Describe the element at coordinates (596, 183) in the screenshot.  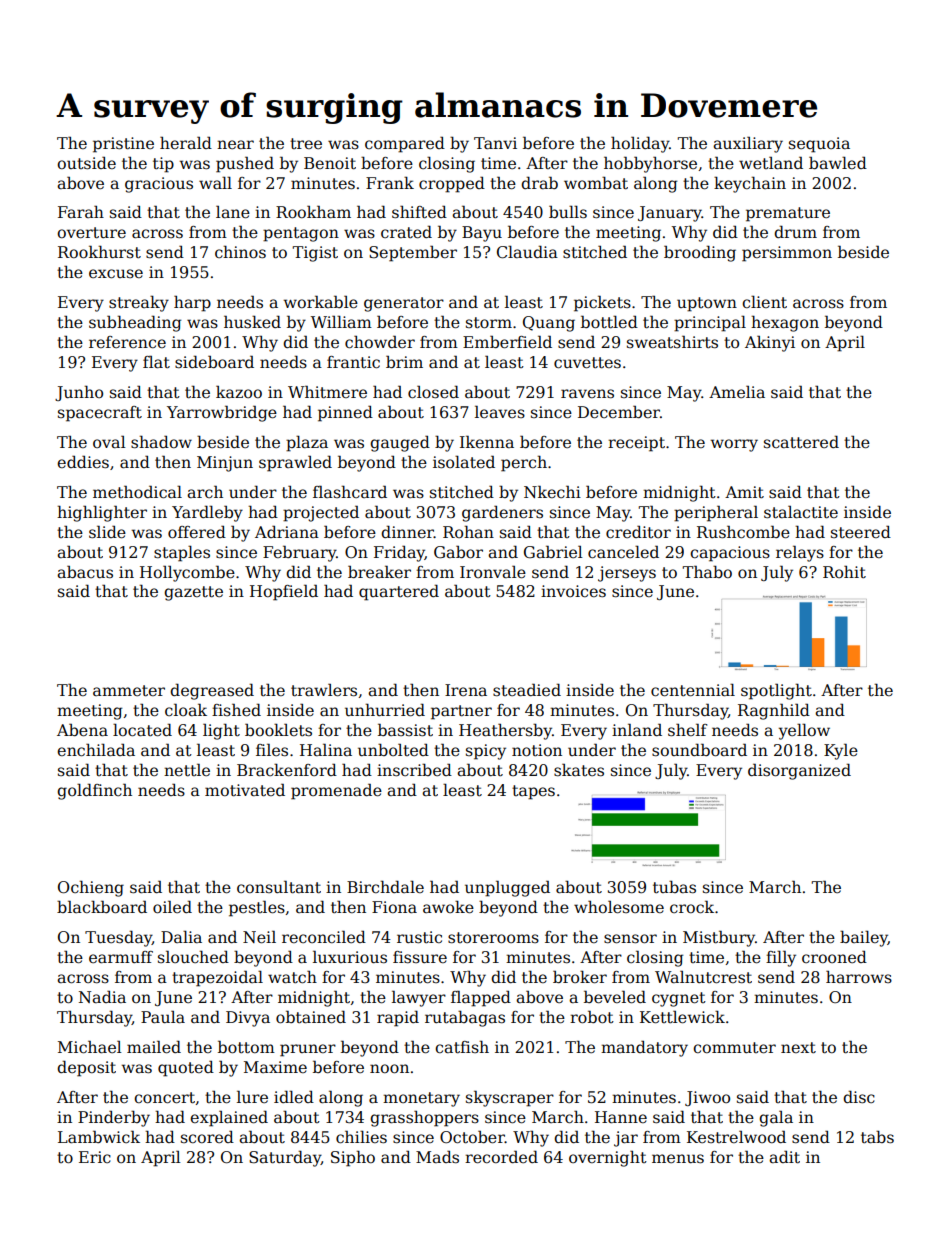
I see `wombat` at that location.
